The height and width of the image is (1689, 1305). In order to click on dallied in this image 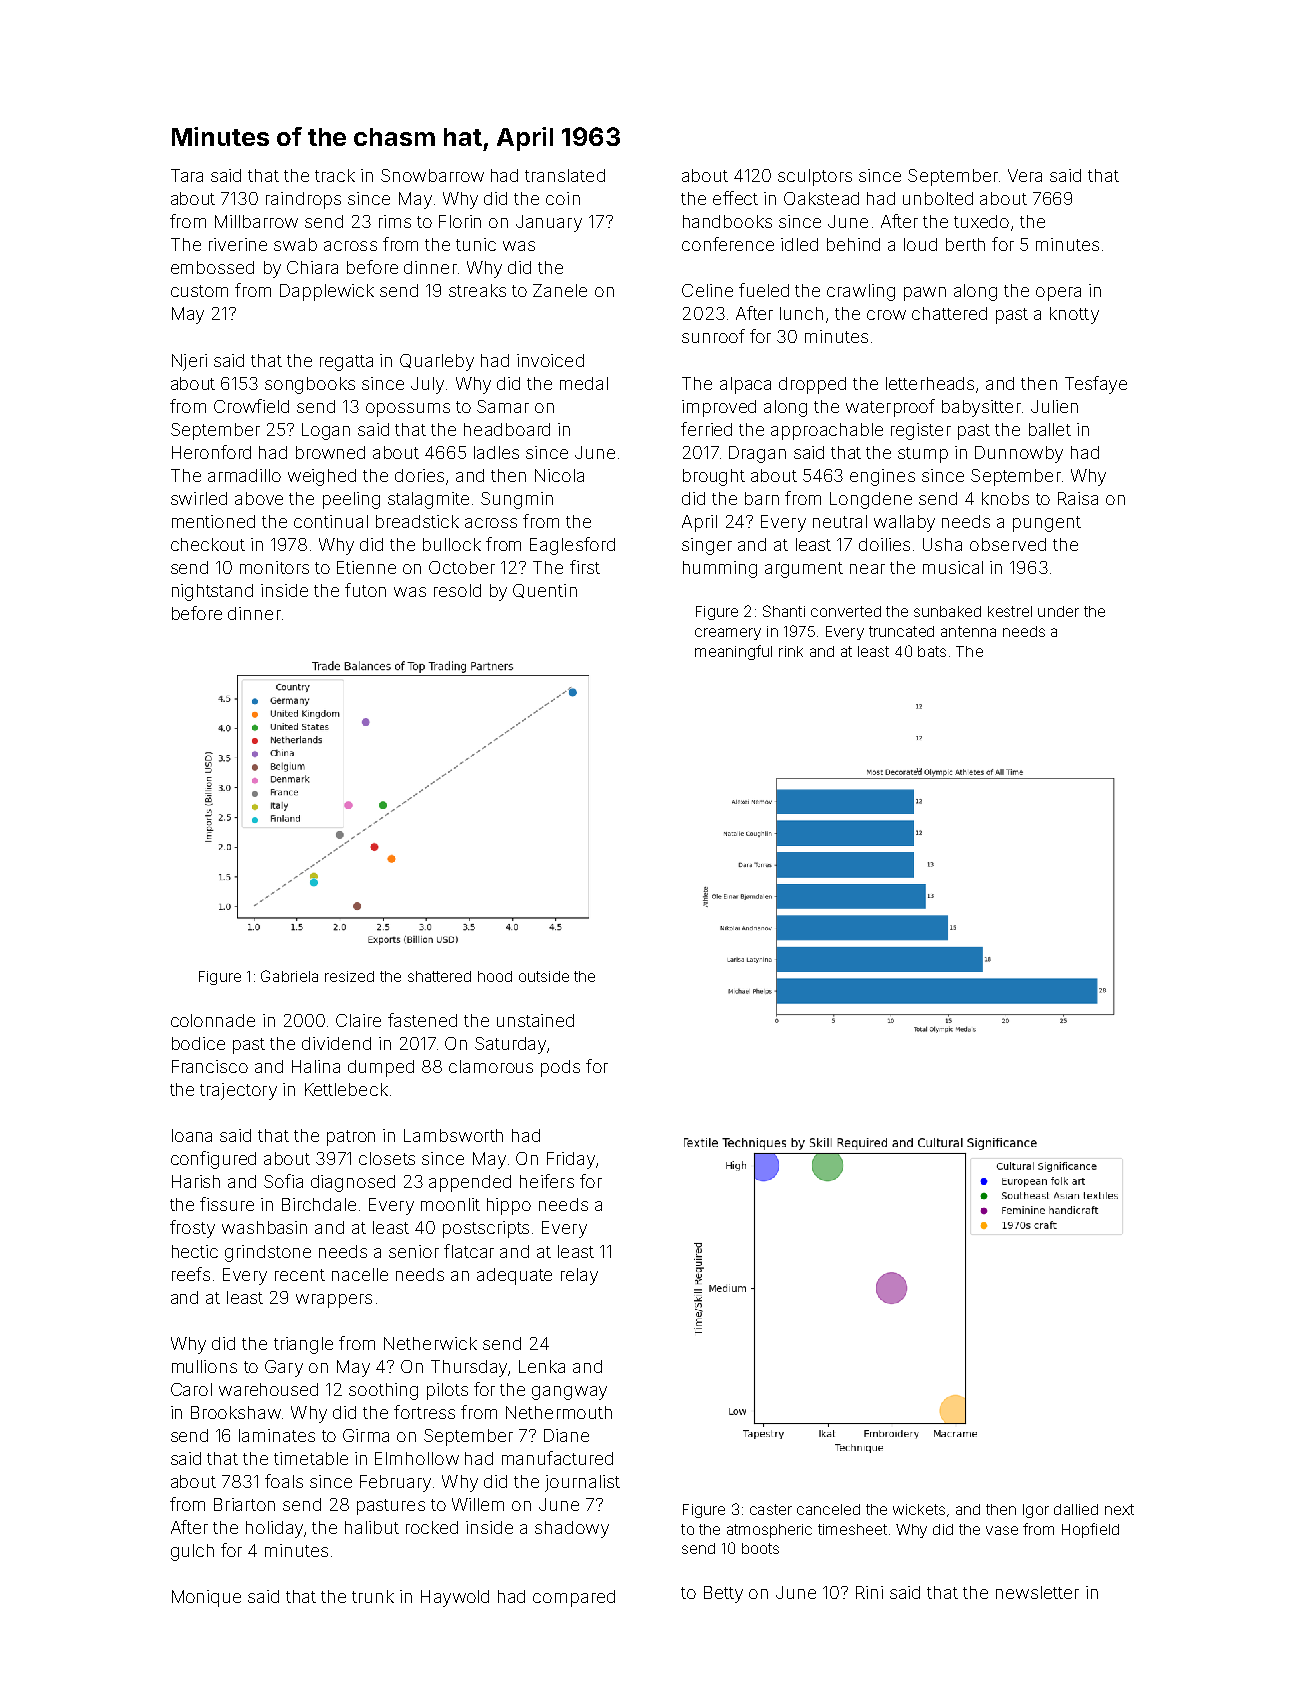, I will do `click(1076, 1509)`.
